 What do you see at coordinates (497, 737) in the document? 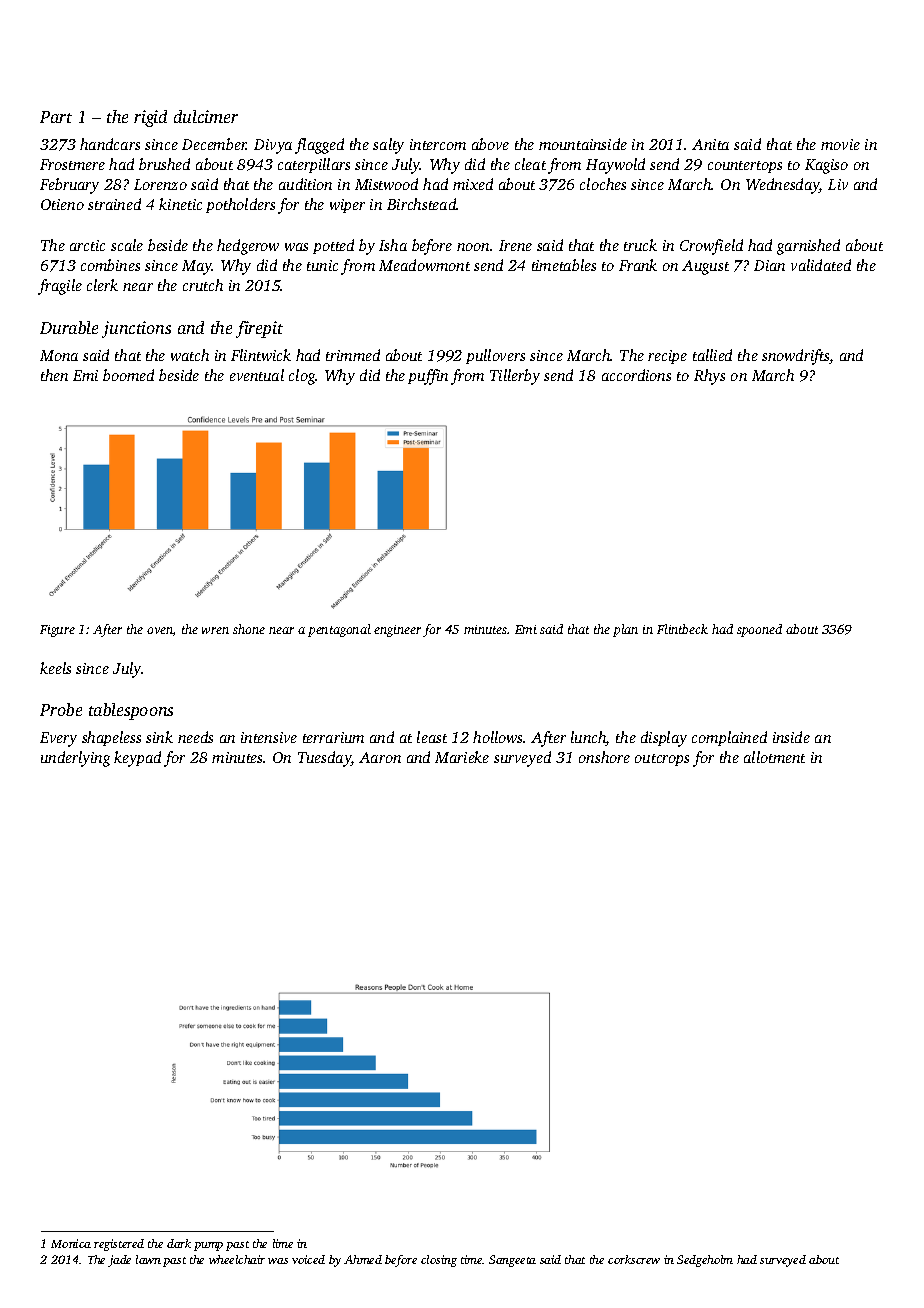
I see `hollows` at bounding box center [497, 737].
